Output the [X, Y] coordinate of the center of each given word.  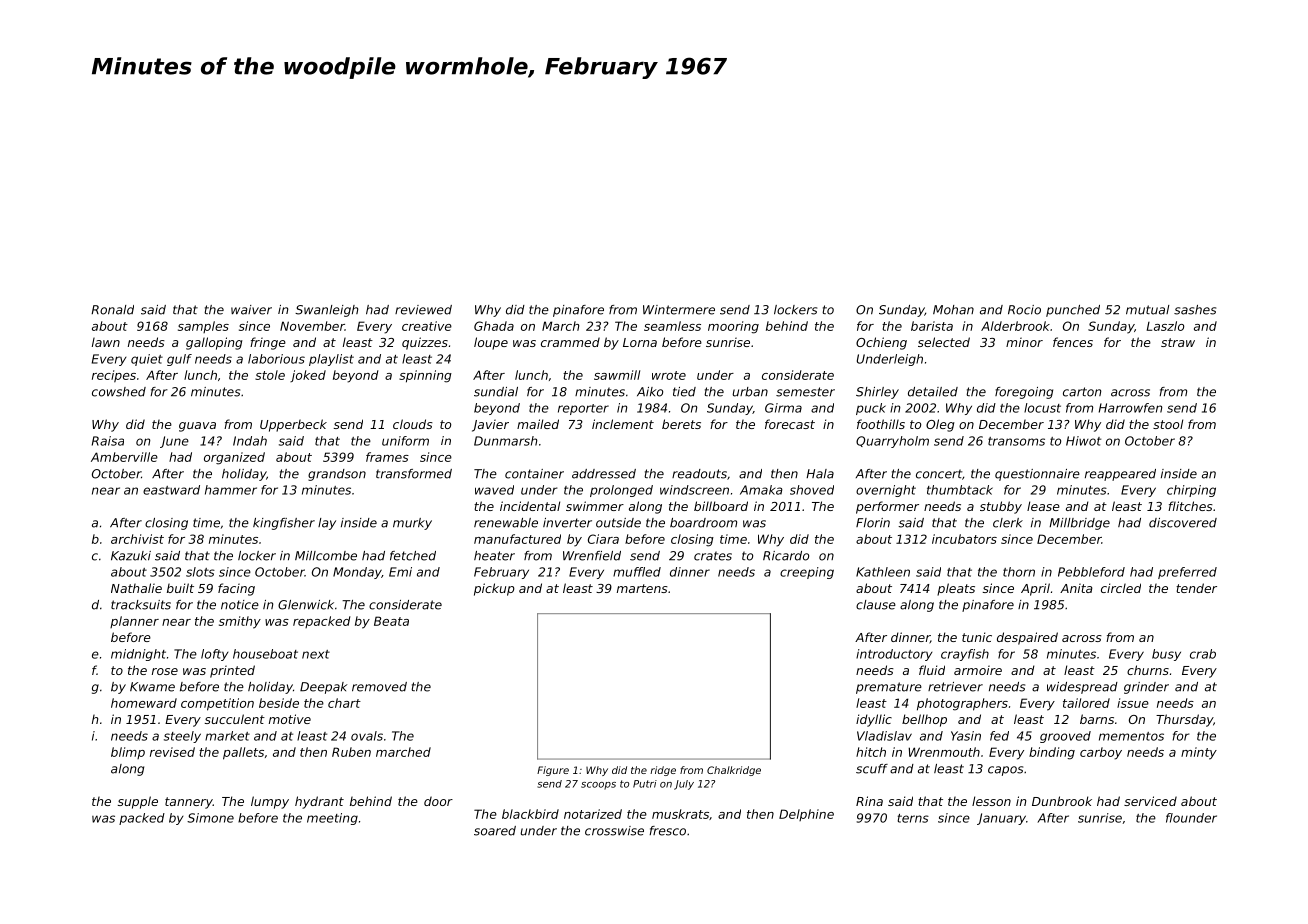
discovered [1183, 523]
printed [232, 671]
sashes [1195, 310]
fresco [667, 831]
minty [1199, 753]
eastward [171, 490]
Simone [210, 818]
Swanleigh [326, 311]
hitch [871, 752]
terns [913, 818]
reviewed [423, 310]
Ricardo [786, 556]
